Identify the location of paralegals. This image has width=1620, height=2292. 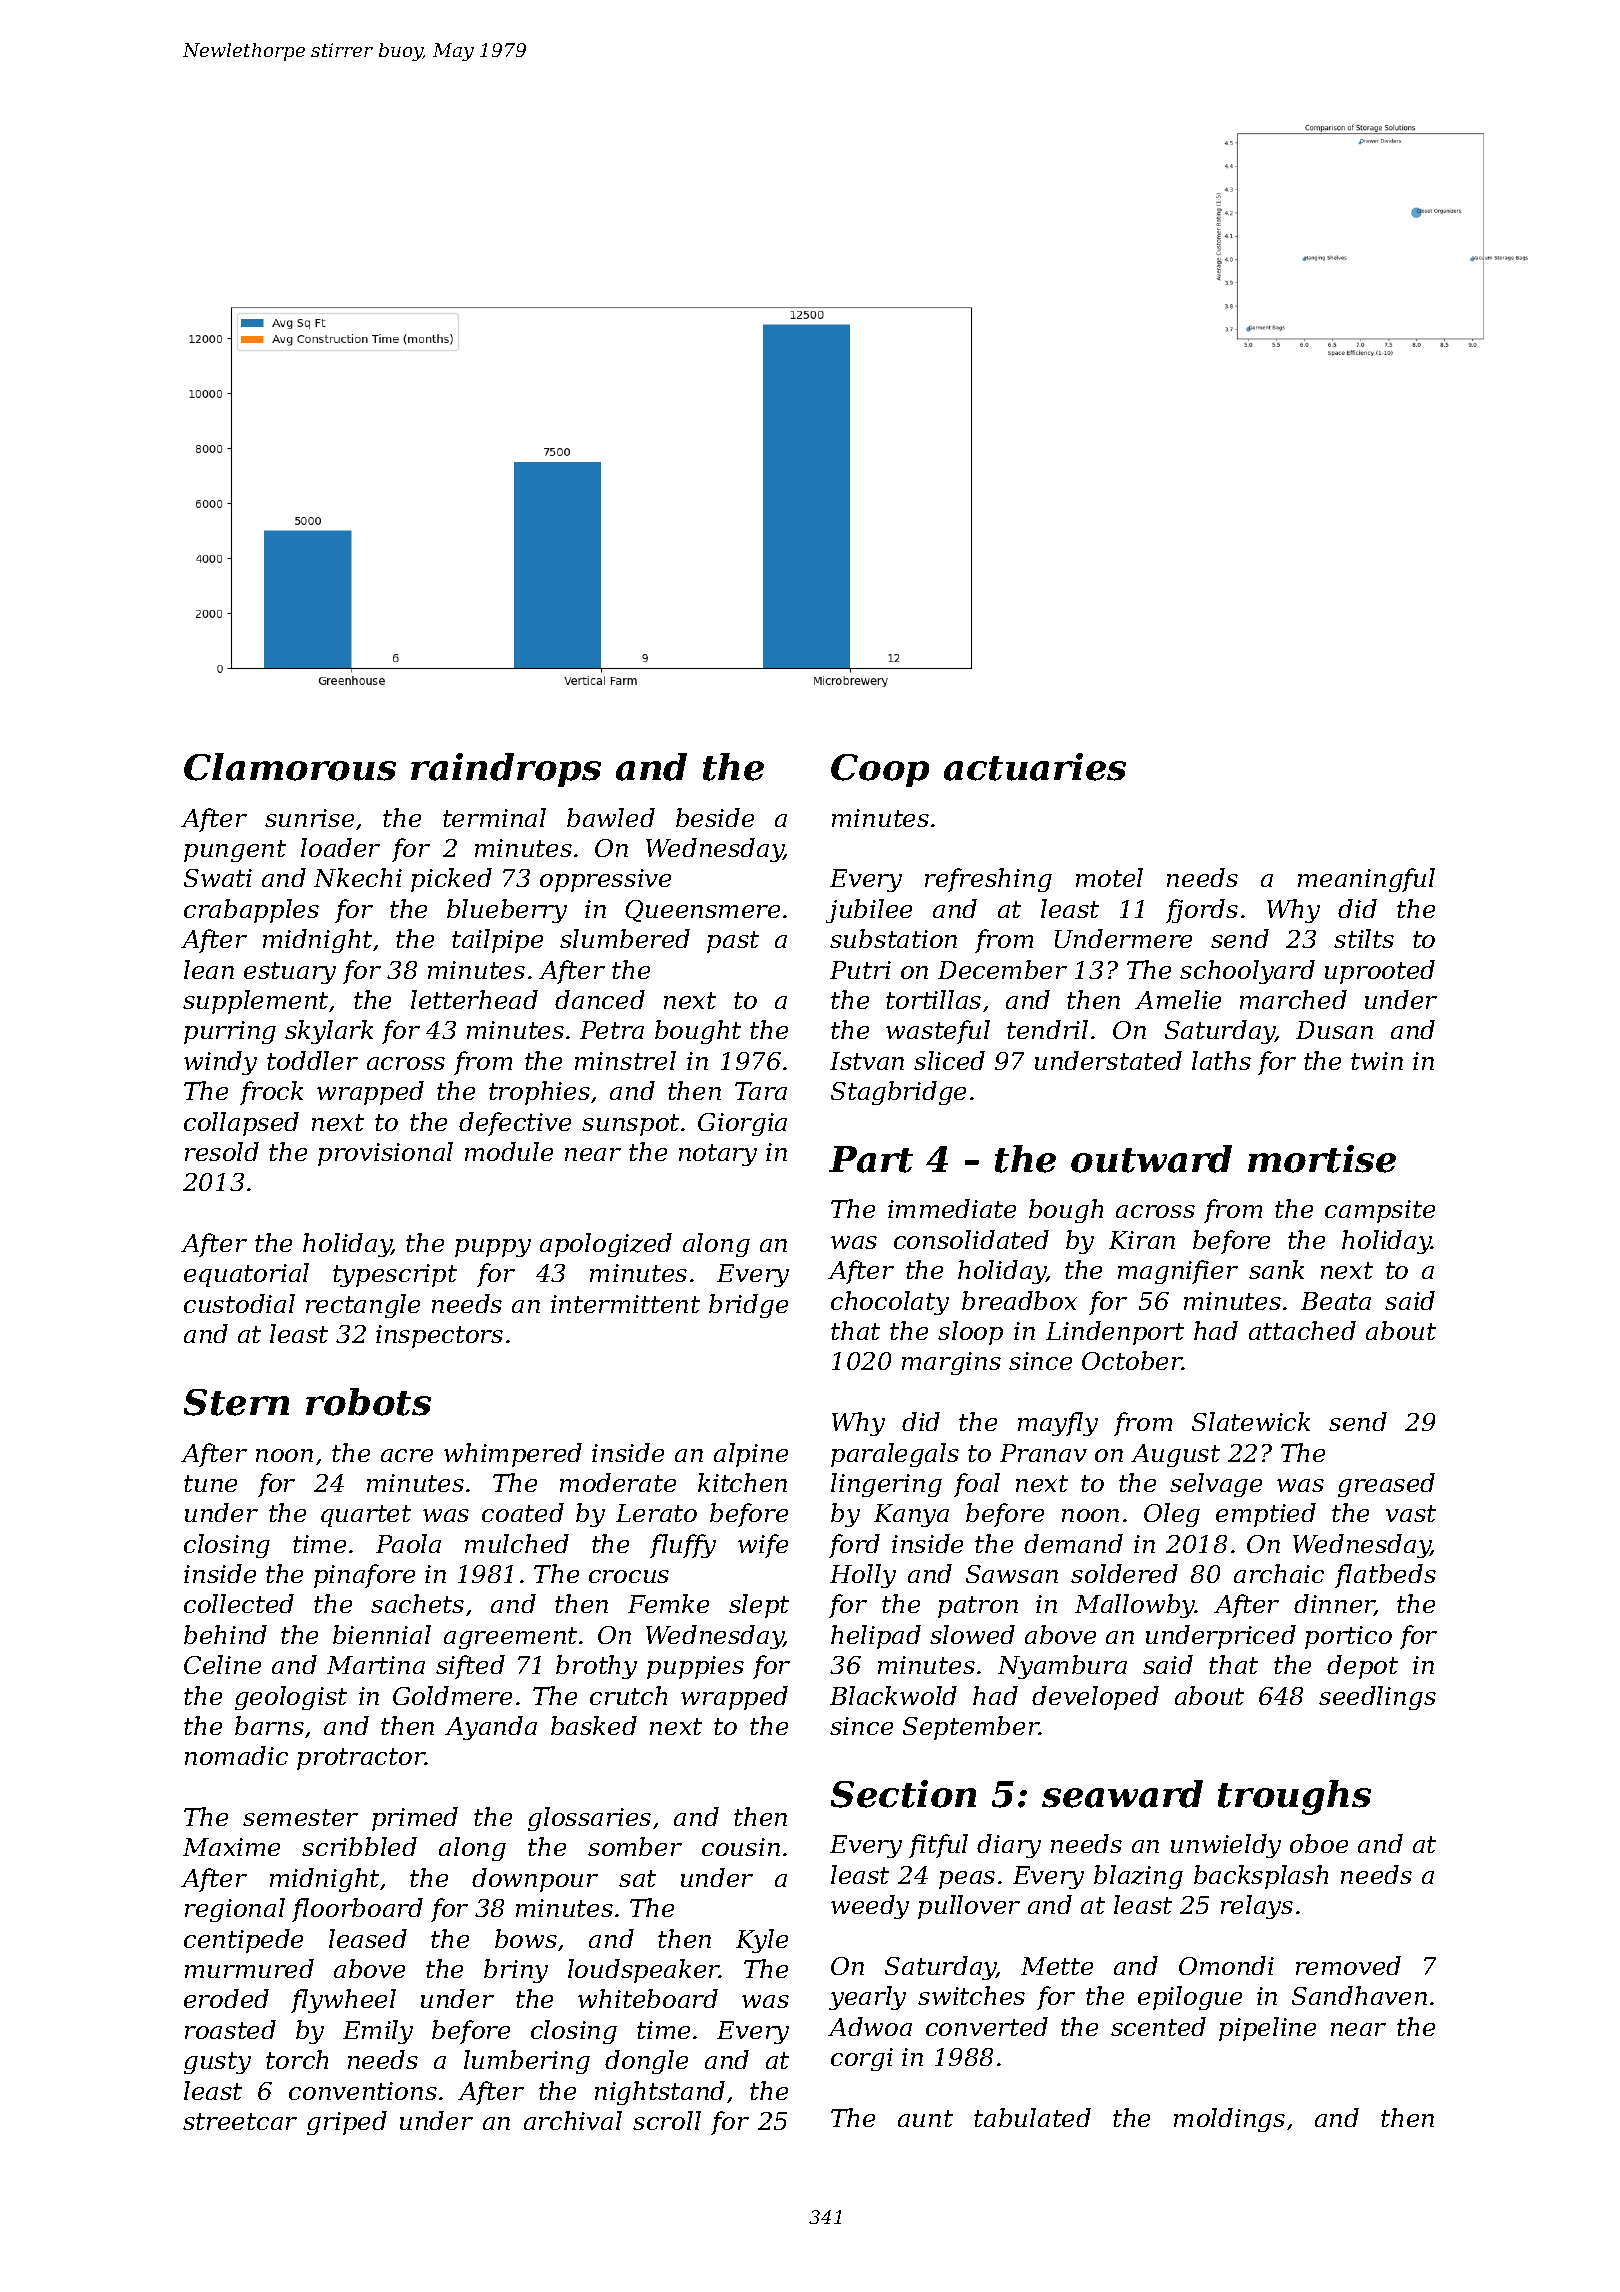
(895, 1455).
